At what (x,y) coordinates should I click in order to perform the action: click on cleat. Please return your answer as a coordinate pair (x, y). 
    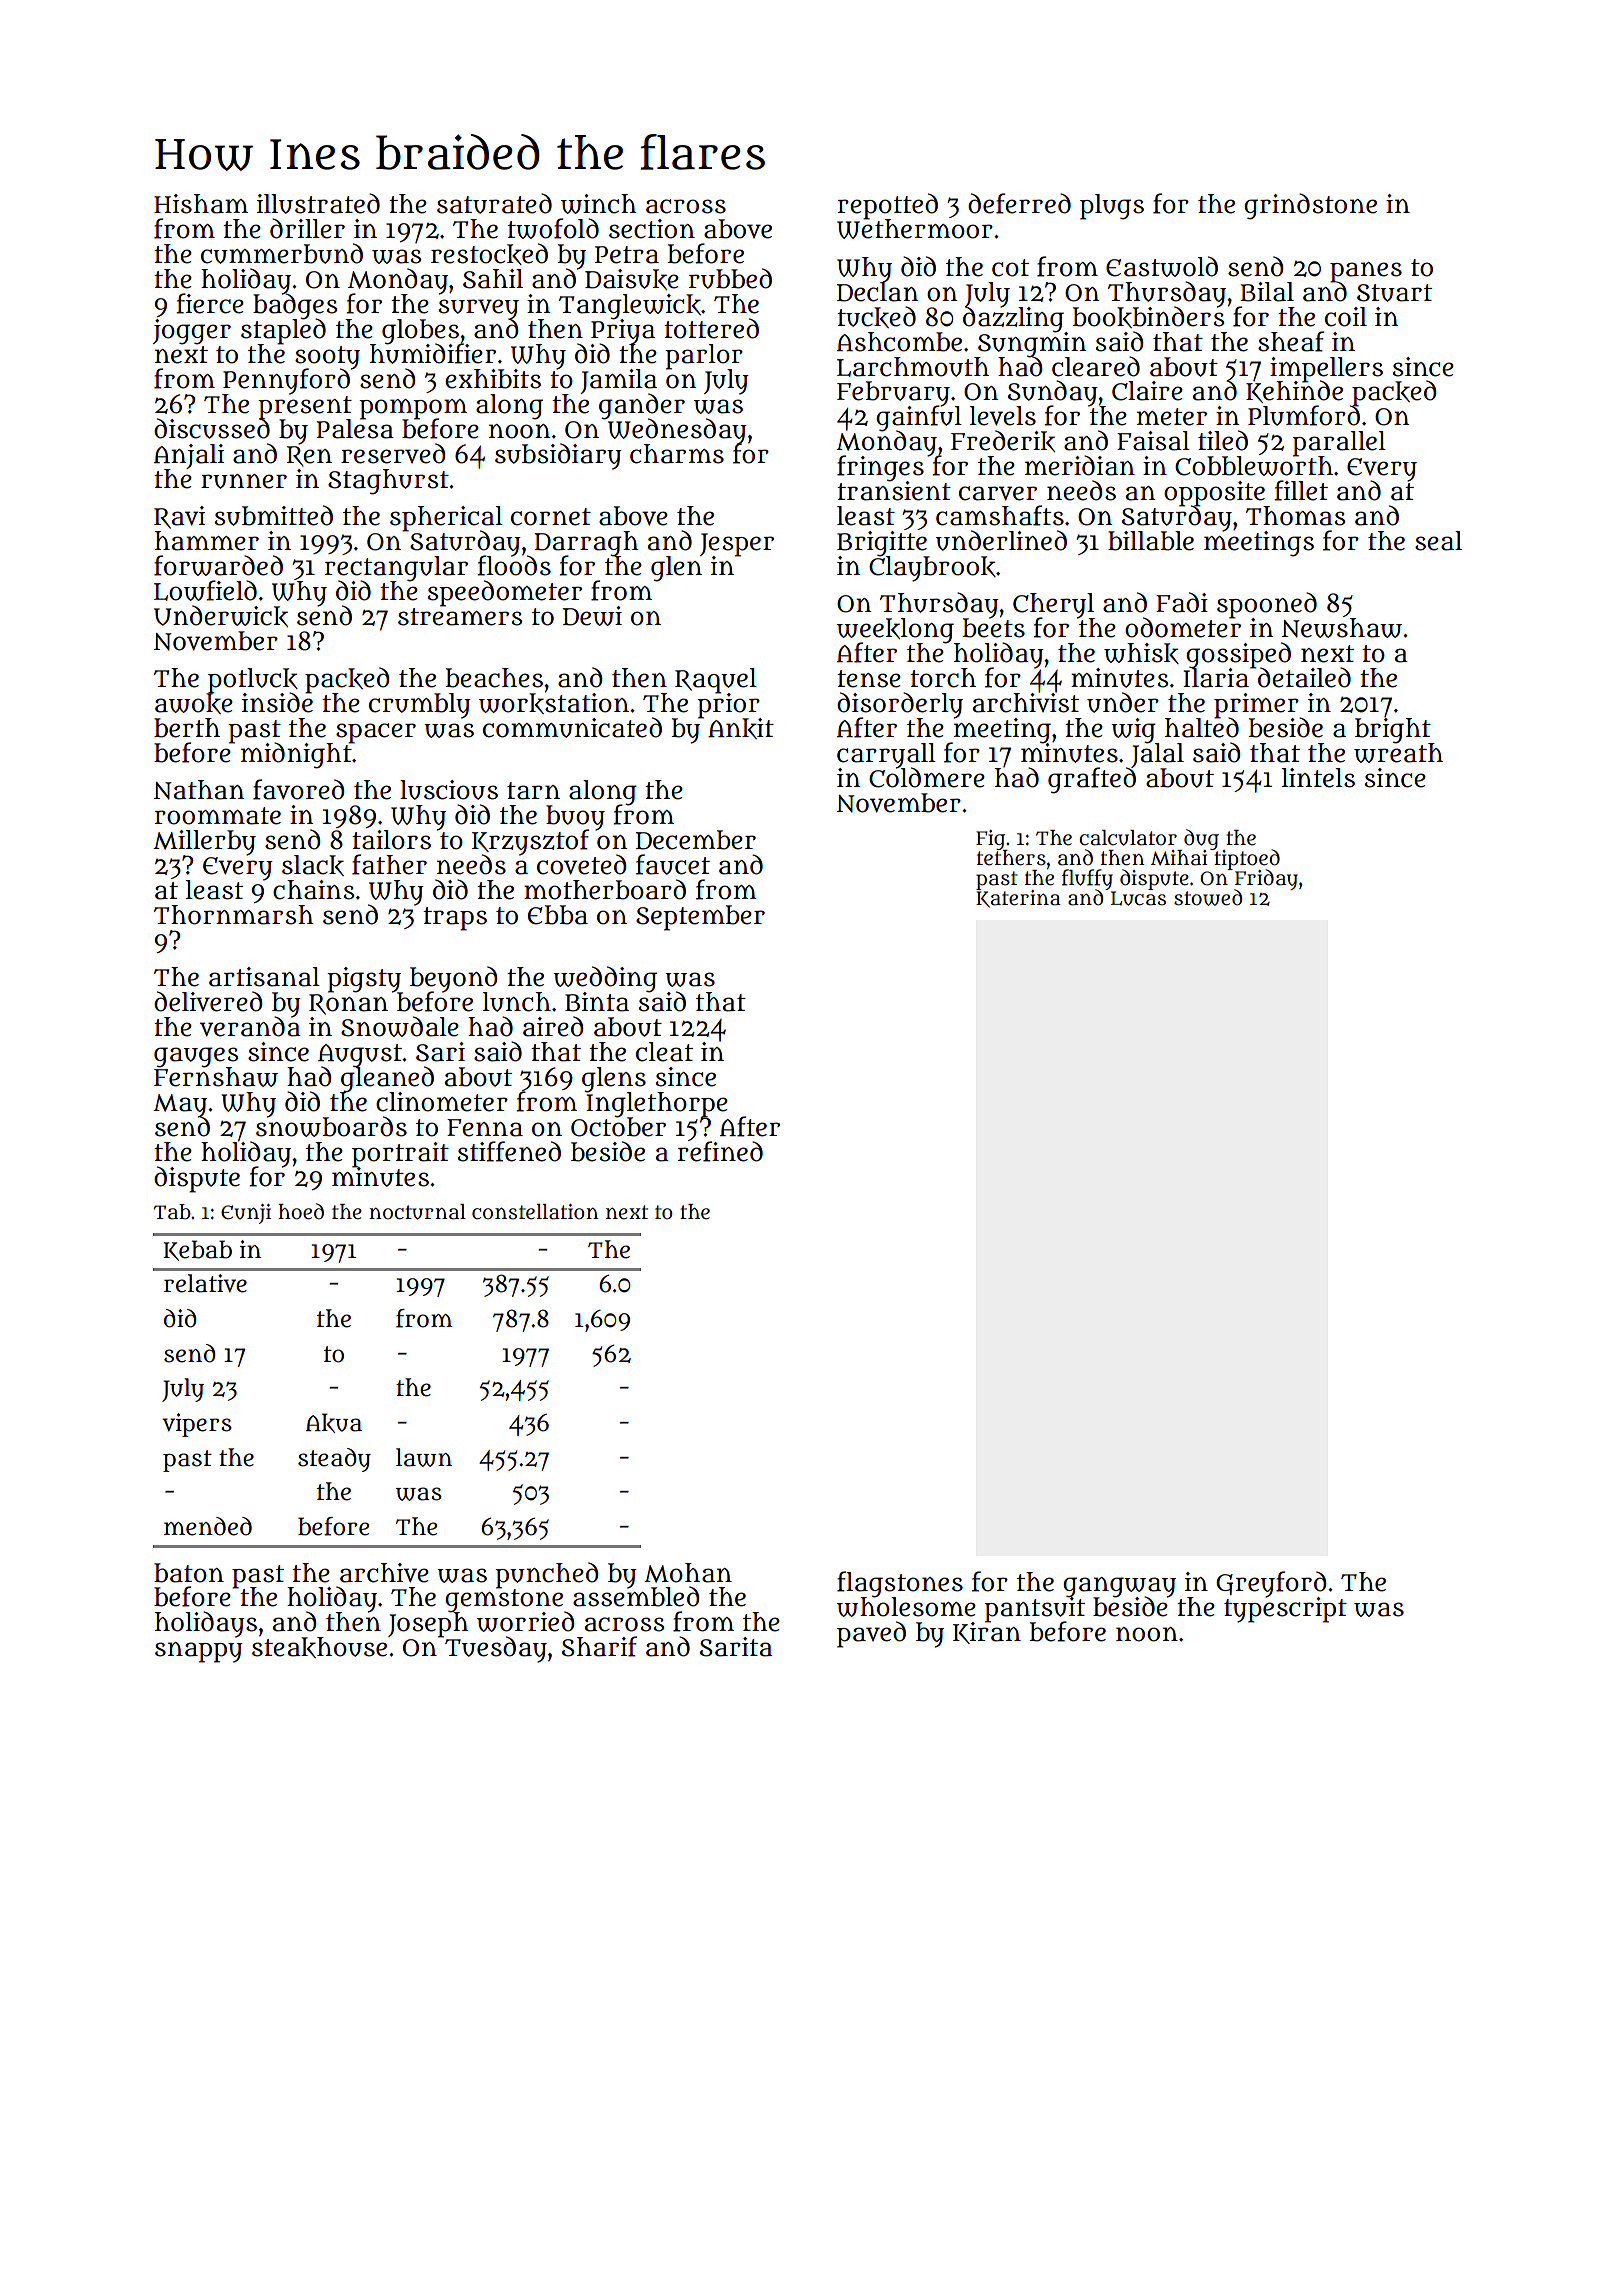
    Looking at the image, I should click on (664, 1052).
